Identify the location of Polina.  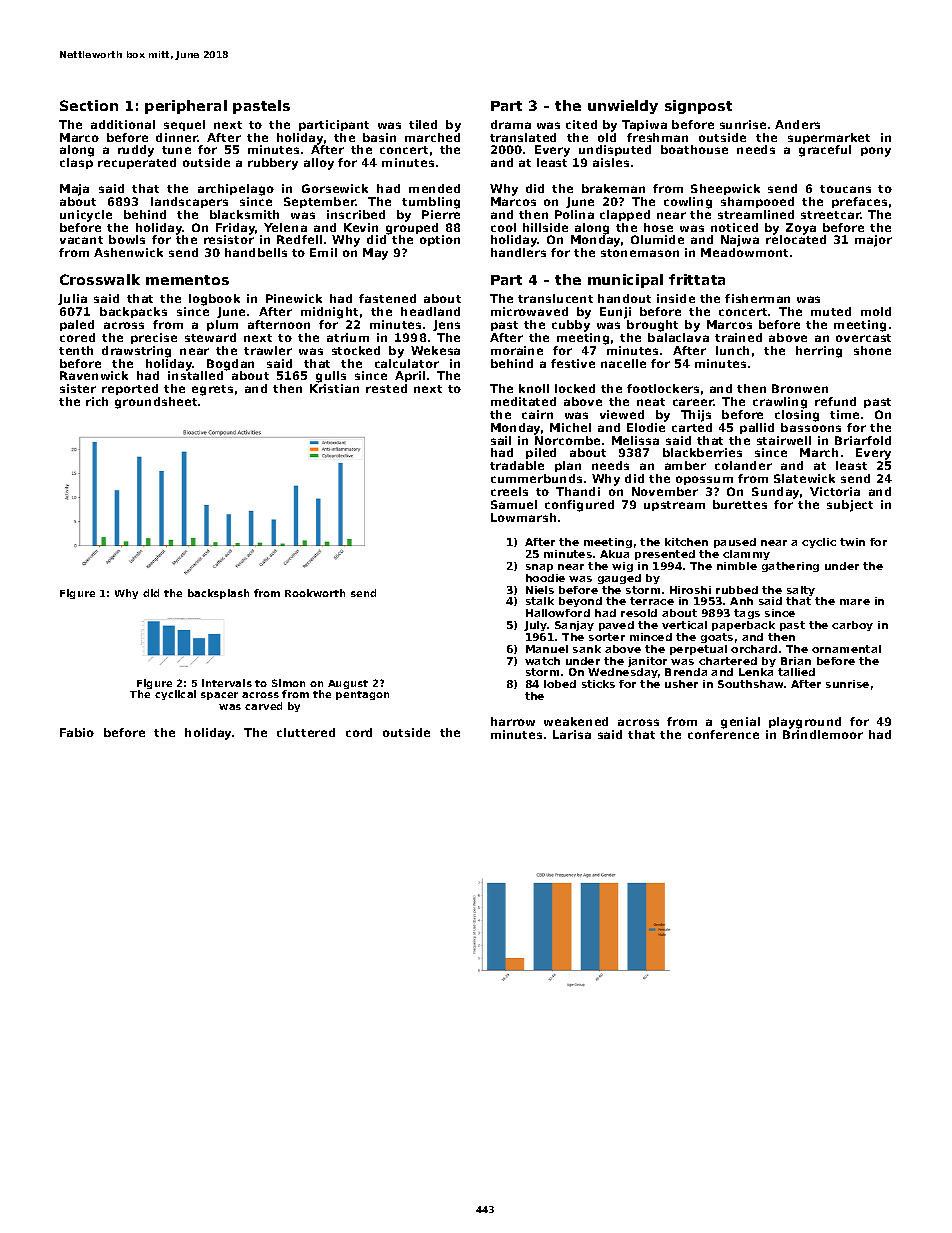
(574, 214).
